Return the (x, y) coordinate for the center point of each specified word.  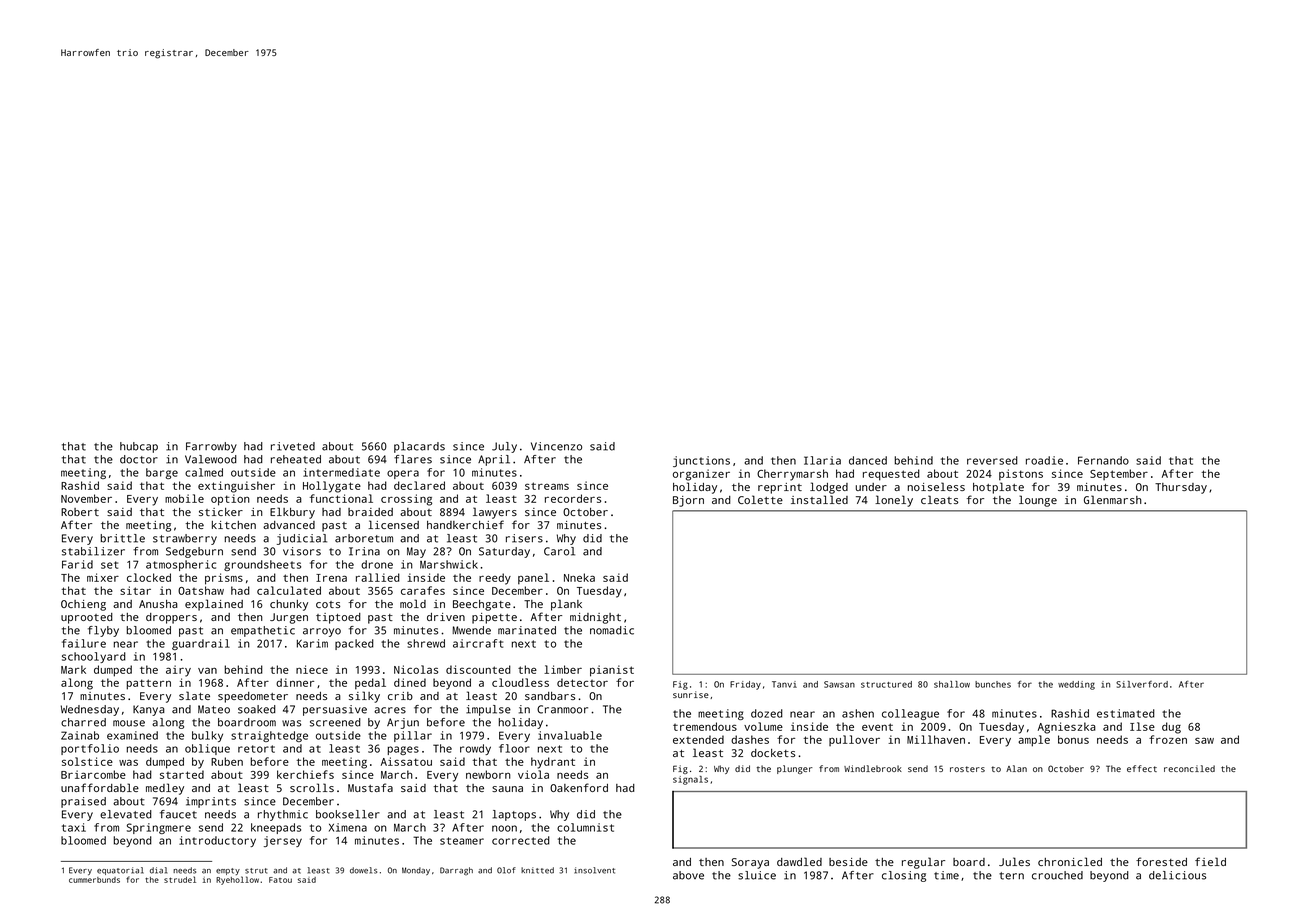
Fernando (1103, 460)
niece (312, 669)
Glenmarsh (1113, 499)
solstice (87, 761)
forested (1161, 861)
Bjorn (688, 501)
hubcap (139, 447)
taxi (74, 827)
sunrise (691, 694)
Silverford (1142, 684)
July (504, 447)
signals (690, 780)
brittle (123, 538)
